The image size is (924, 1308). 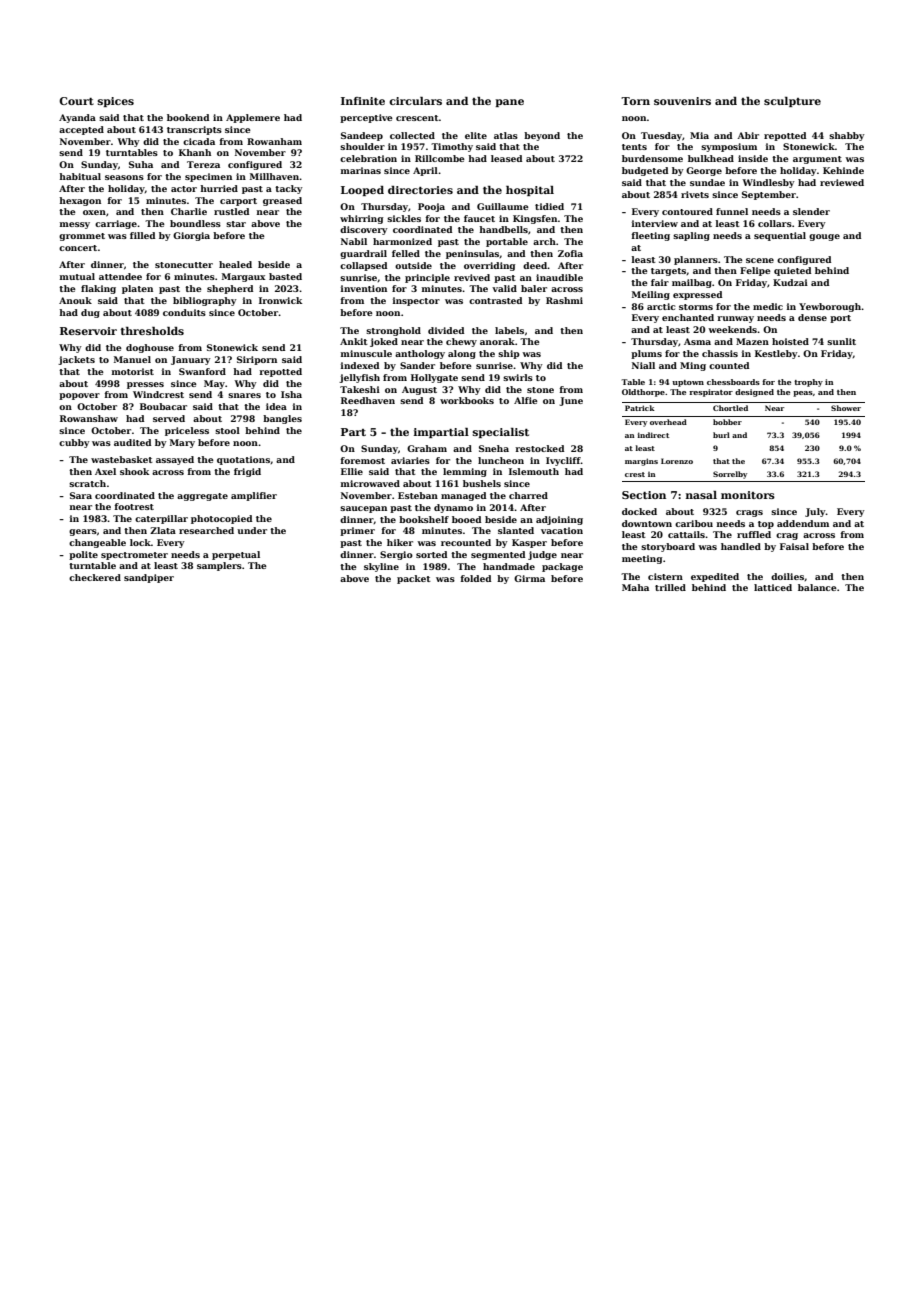 I want to click on gouge, so click(x=824, y=237).
